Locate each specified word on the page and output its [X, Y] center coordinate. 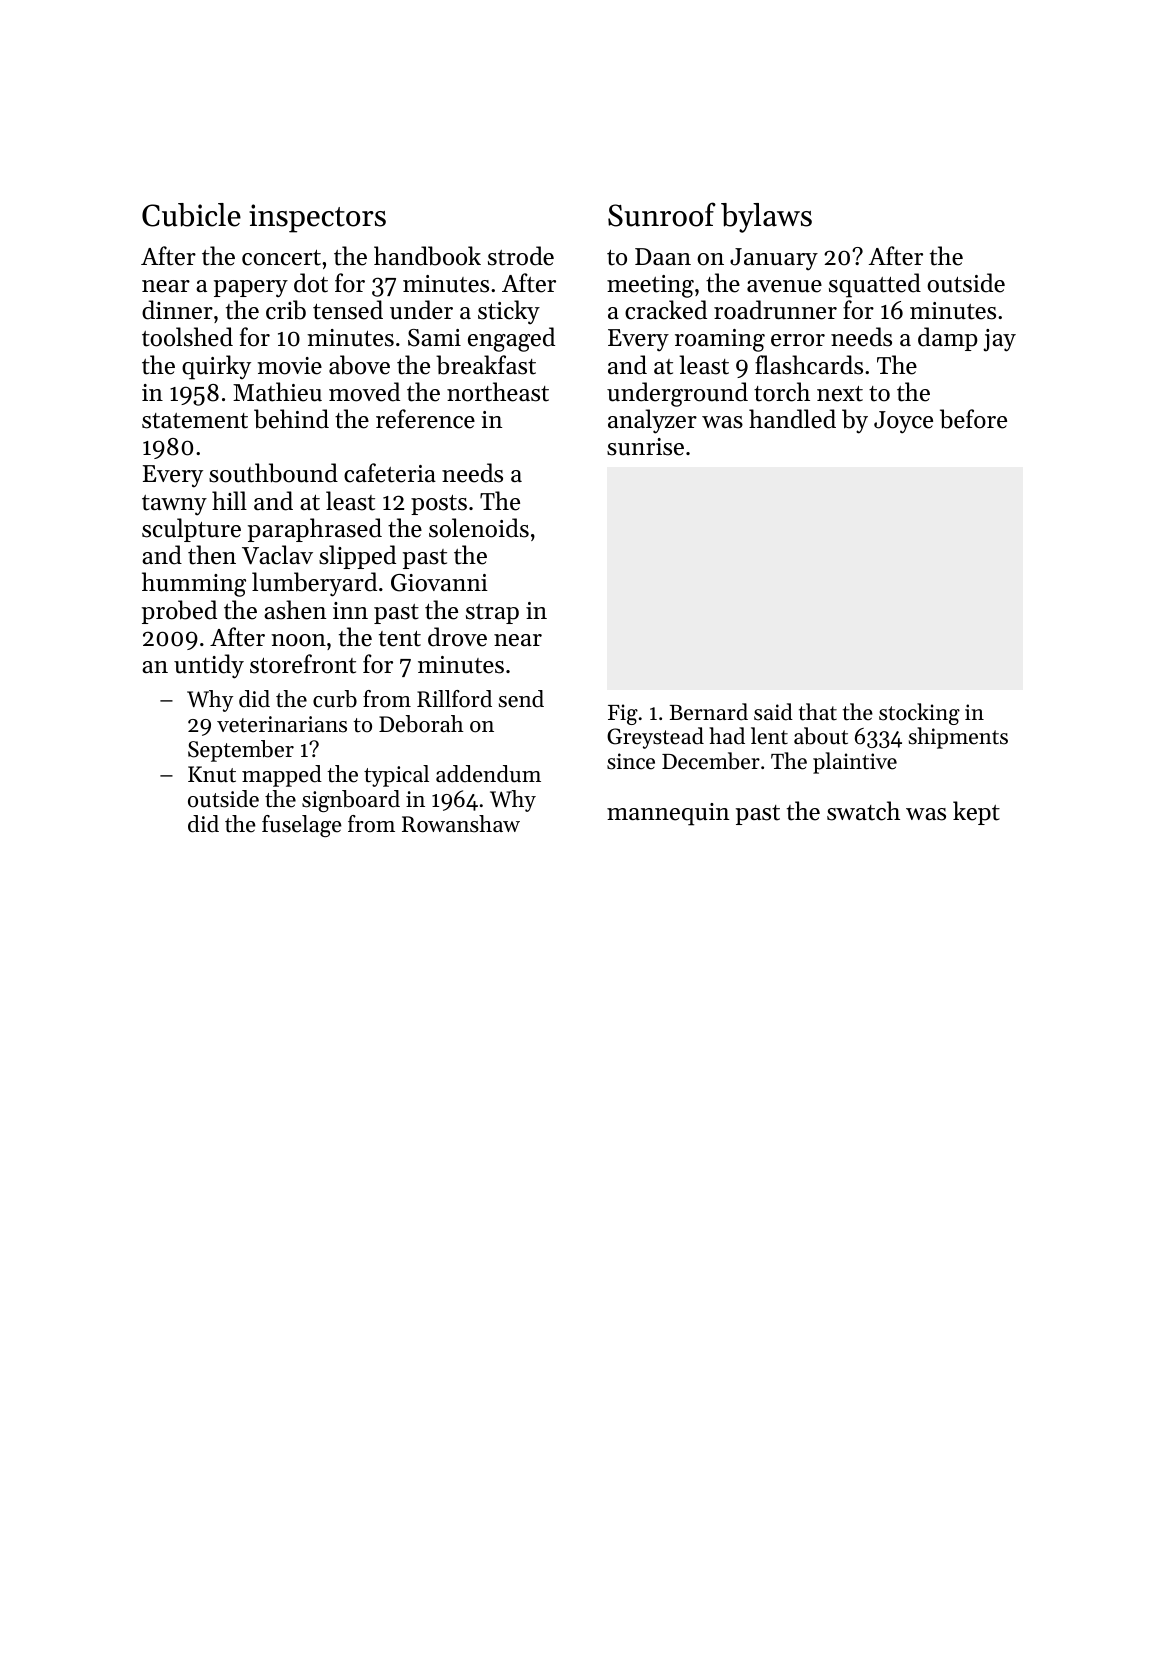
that [818, 712]
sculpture [191, 530]
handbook [427, 256]
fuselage [302, 826]
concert [281, 258]
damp [948, 339]
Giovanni [439, 583]
